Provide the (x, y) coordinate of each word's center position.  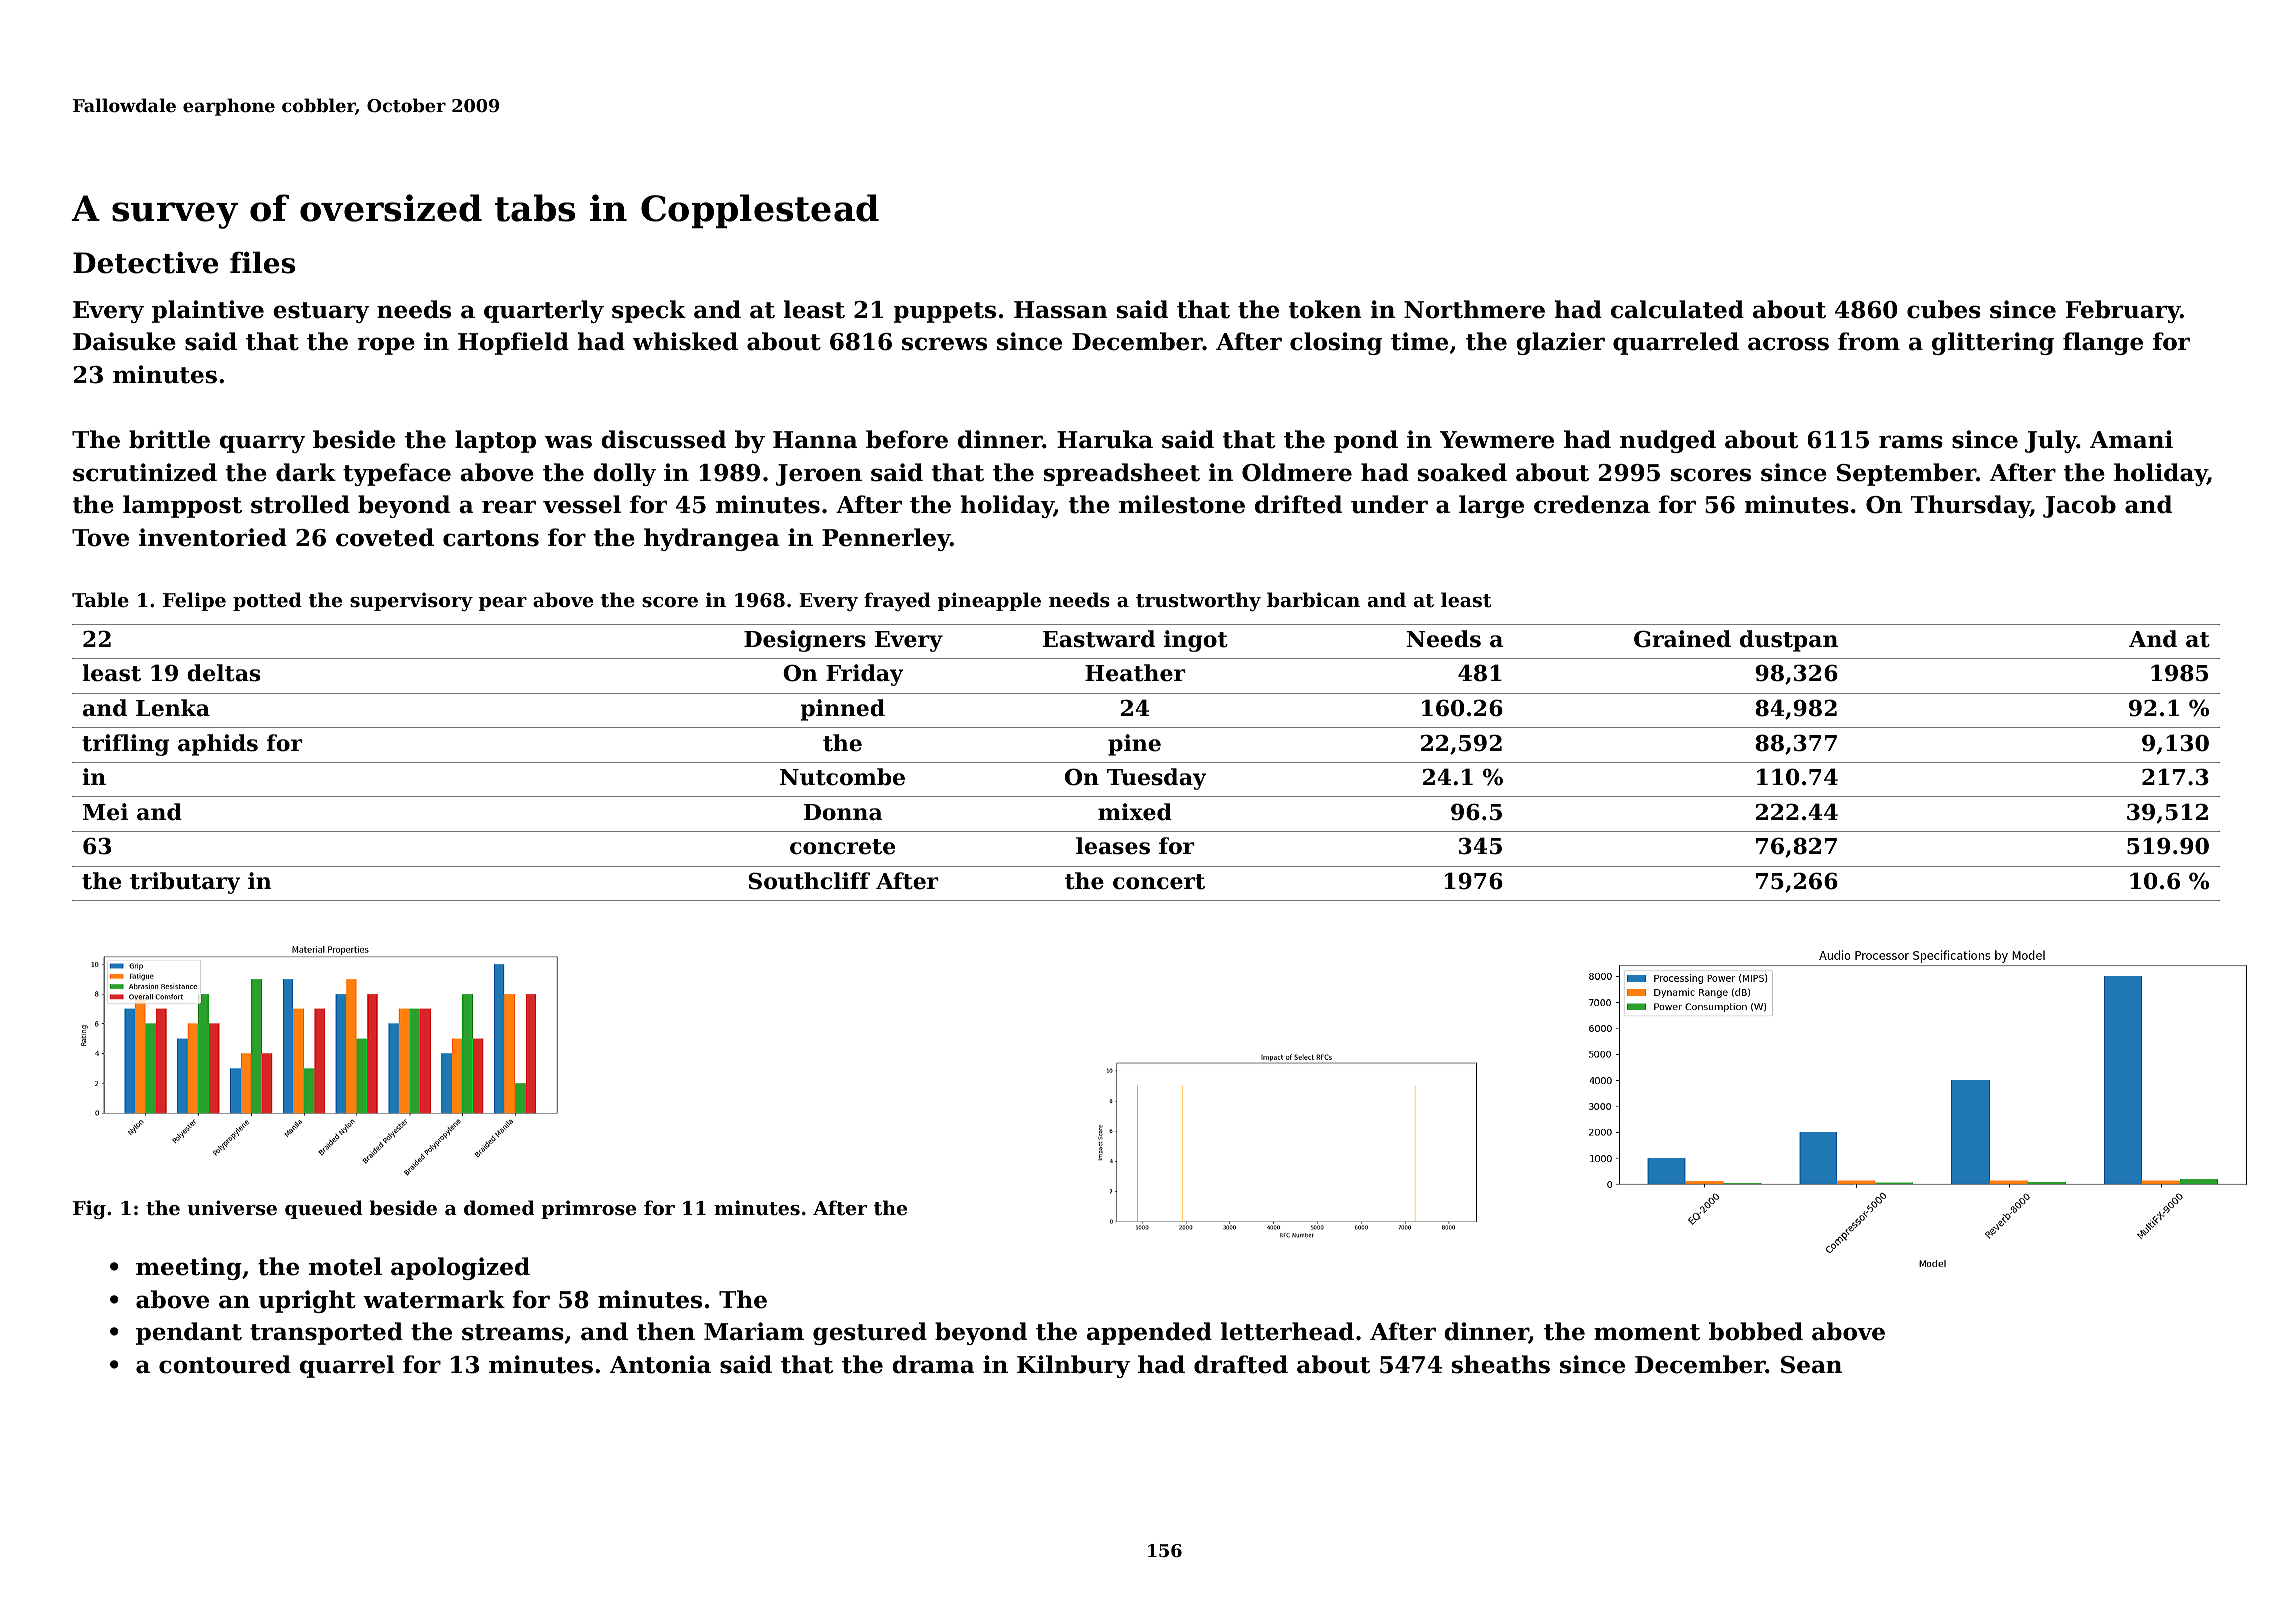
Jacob (2079, 506)
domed (499, 1207)
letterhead (1287, 1331)
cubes (1944, 309)
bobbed (1756, 1331)
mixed (1135, 812)
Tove (100, 538)
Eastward (1099, 639)
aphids (218, 745)
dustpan (1789, 641)
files (262, 262)
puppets (945, 312)
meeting (189, 1268)
